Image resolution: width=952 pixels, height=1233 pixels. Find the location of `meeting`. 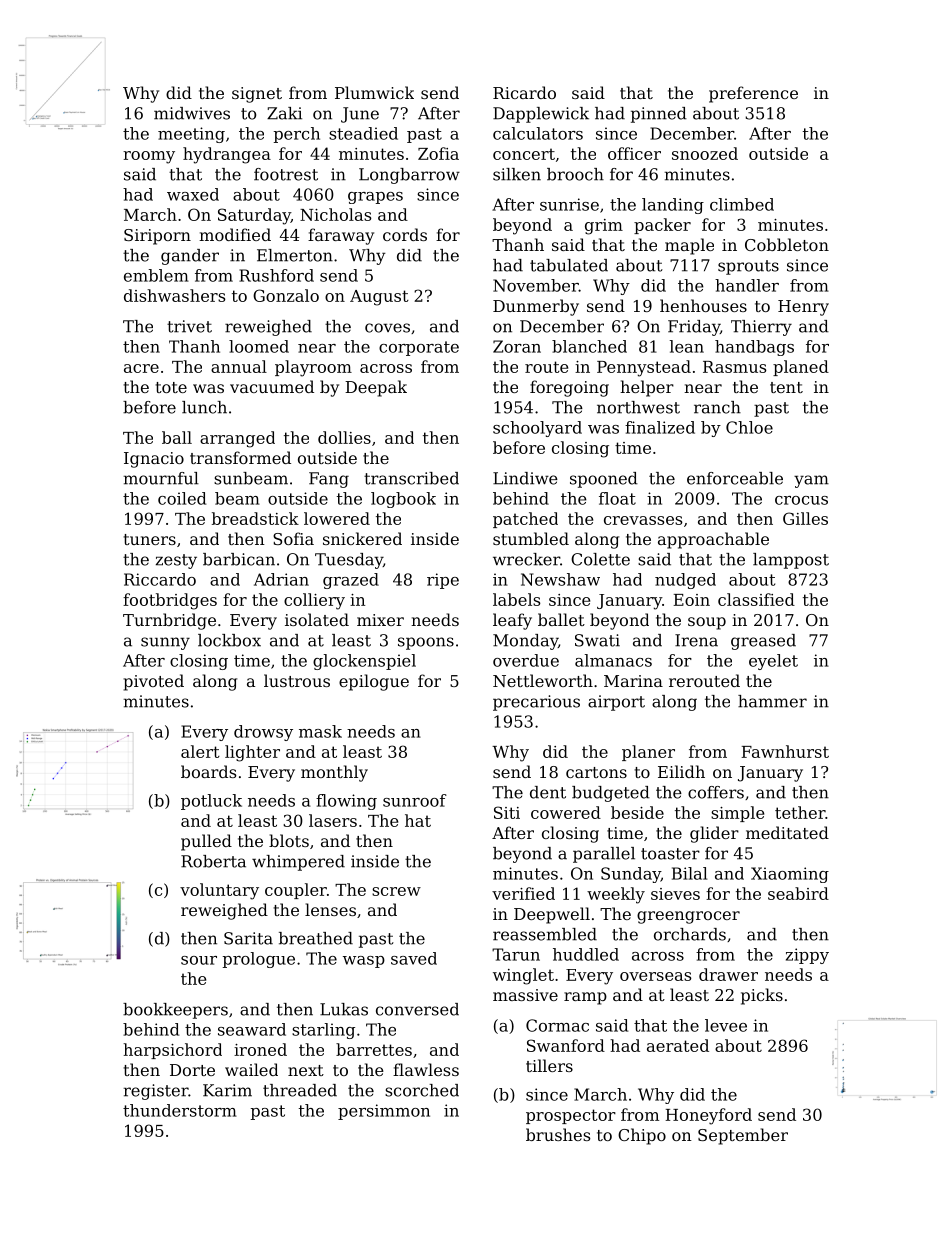

meeting is located at coordinates (191, 135).
